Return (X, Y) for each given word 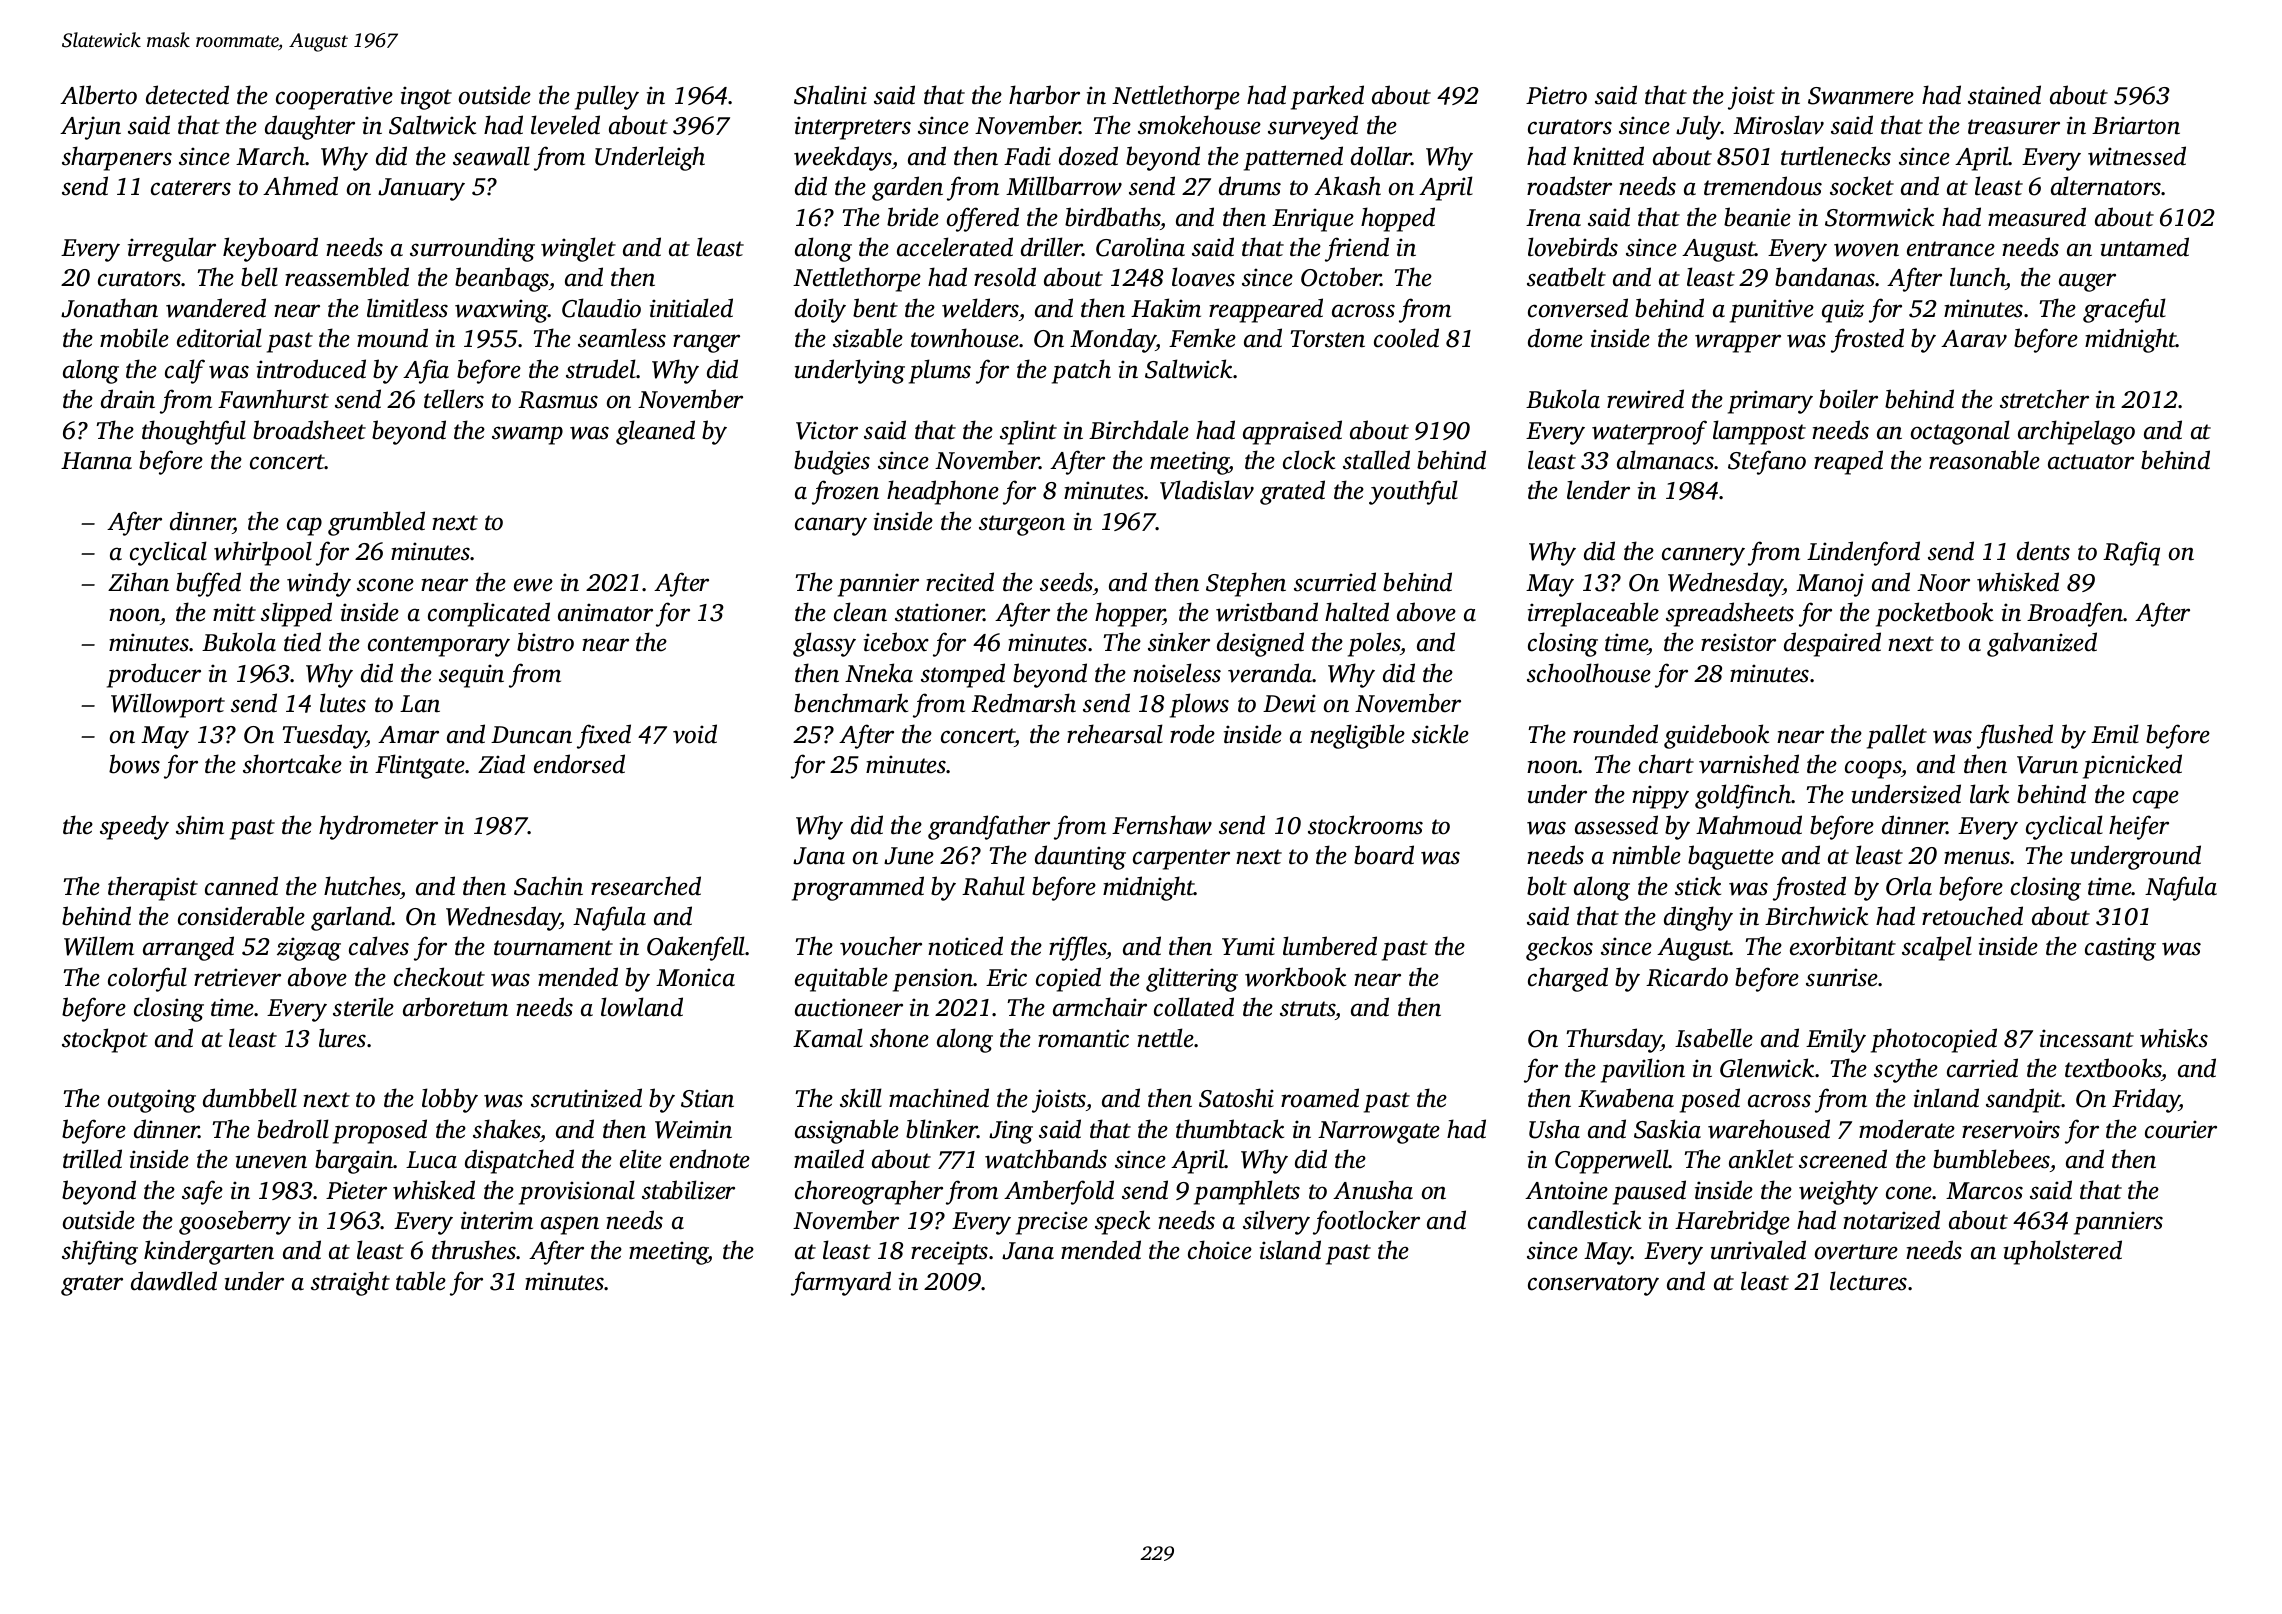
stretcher (2044, 399)
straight (350, 1283)
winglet (578, 249)
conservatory (1593, 1285)
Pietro (1556, 95)
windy (319, 584)
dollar (1381, 156)
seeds (1066, 582)
